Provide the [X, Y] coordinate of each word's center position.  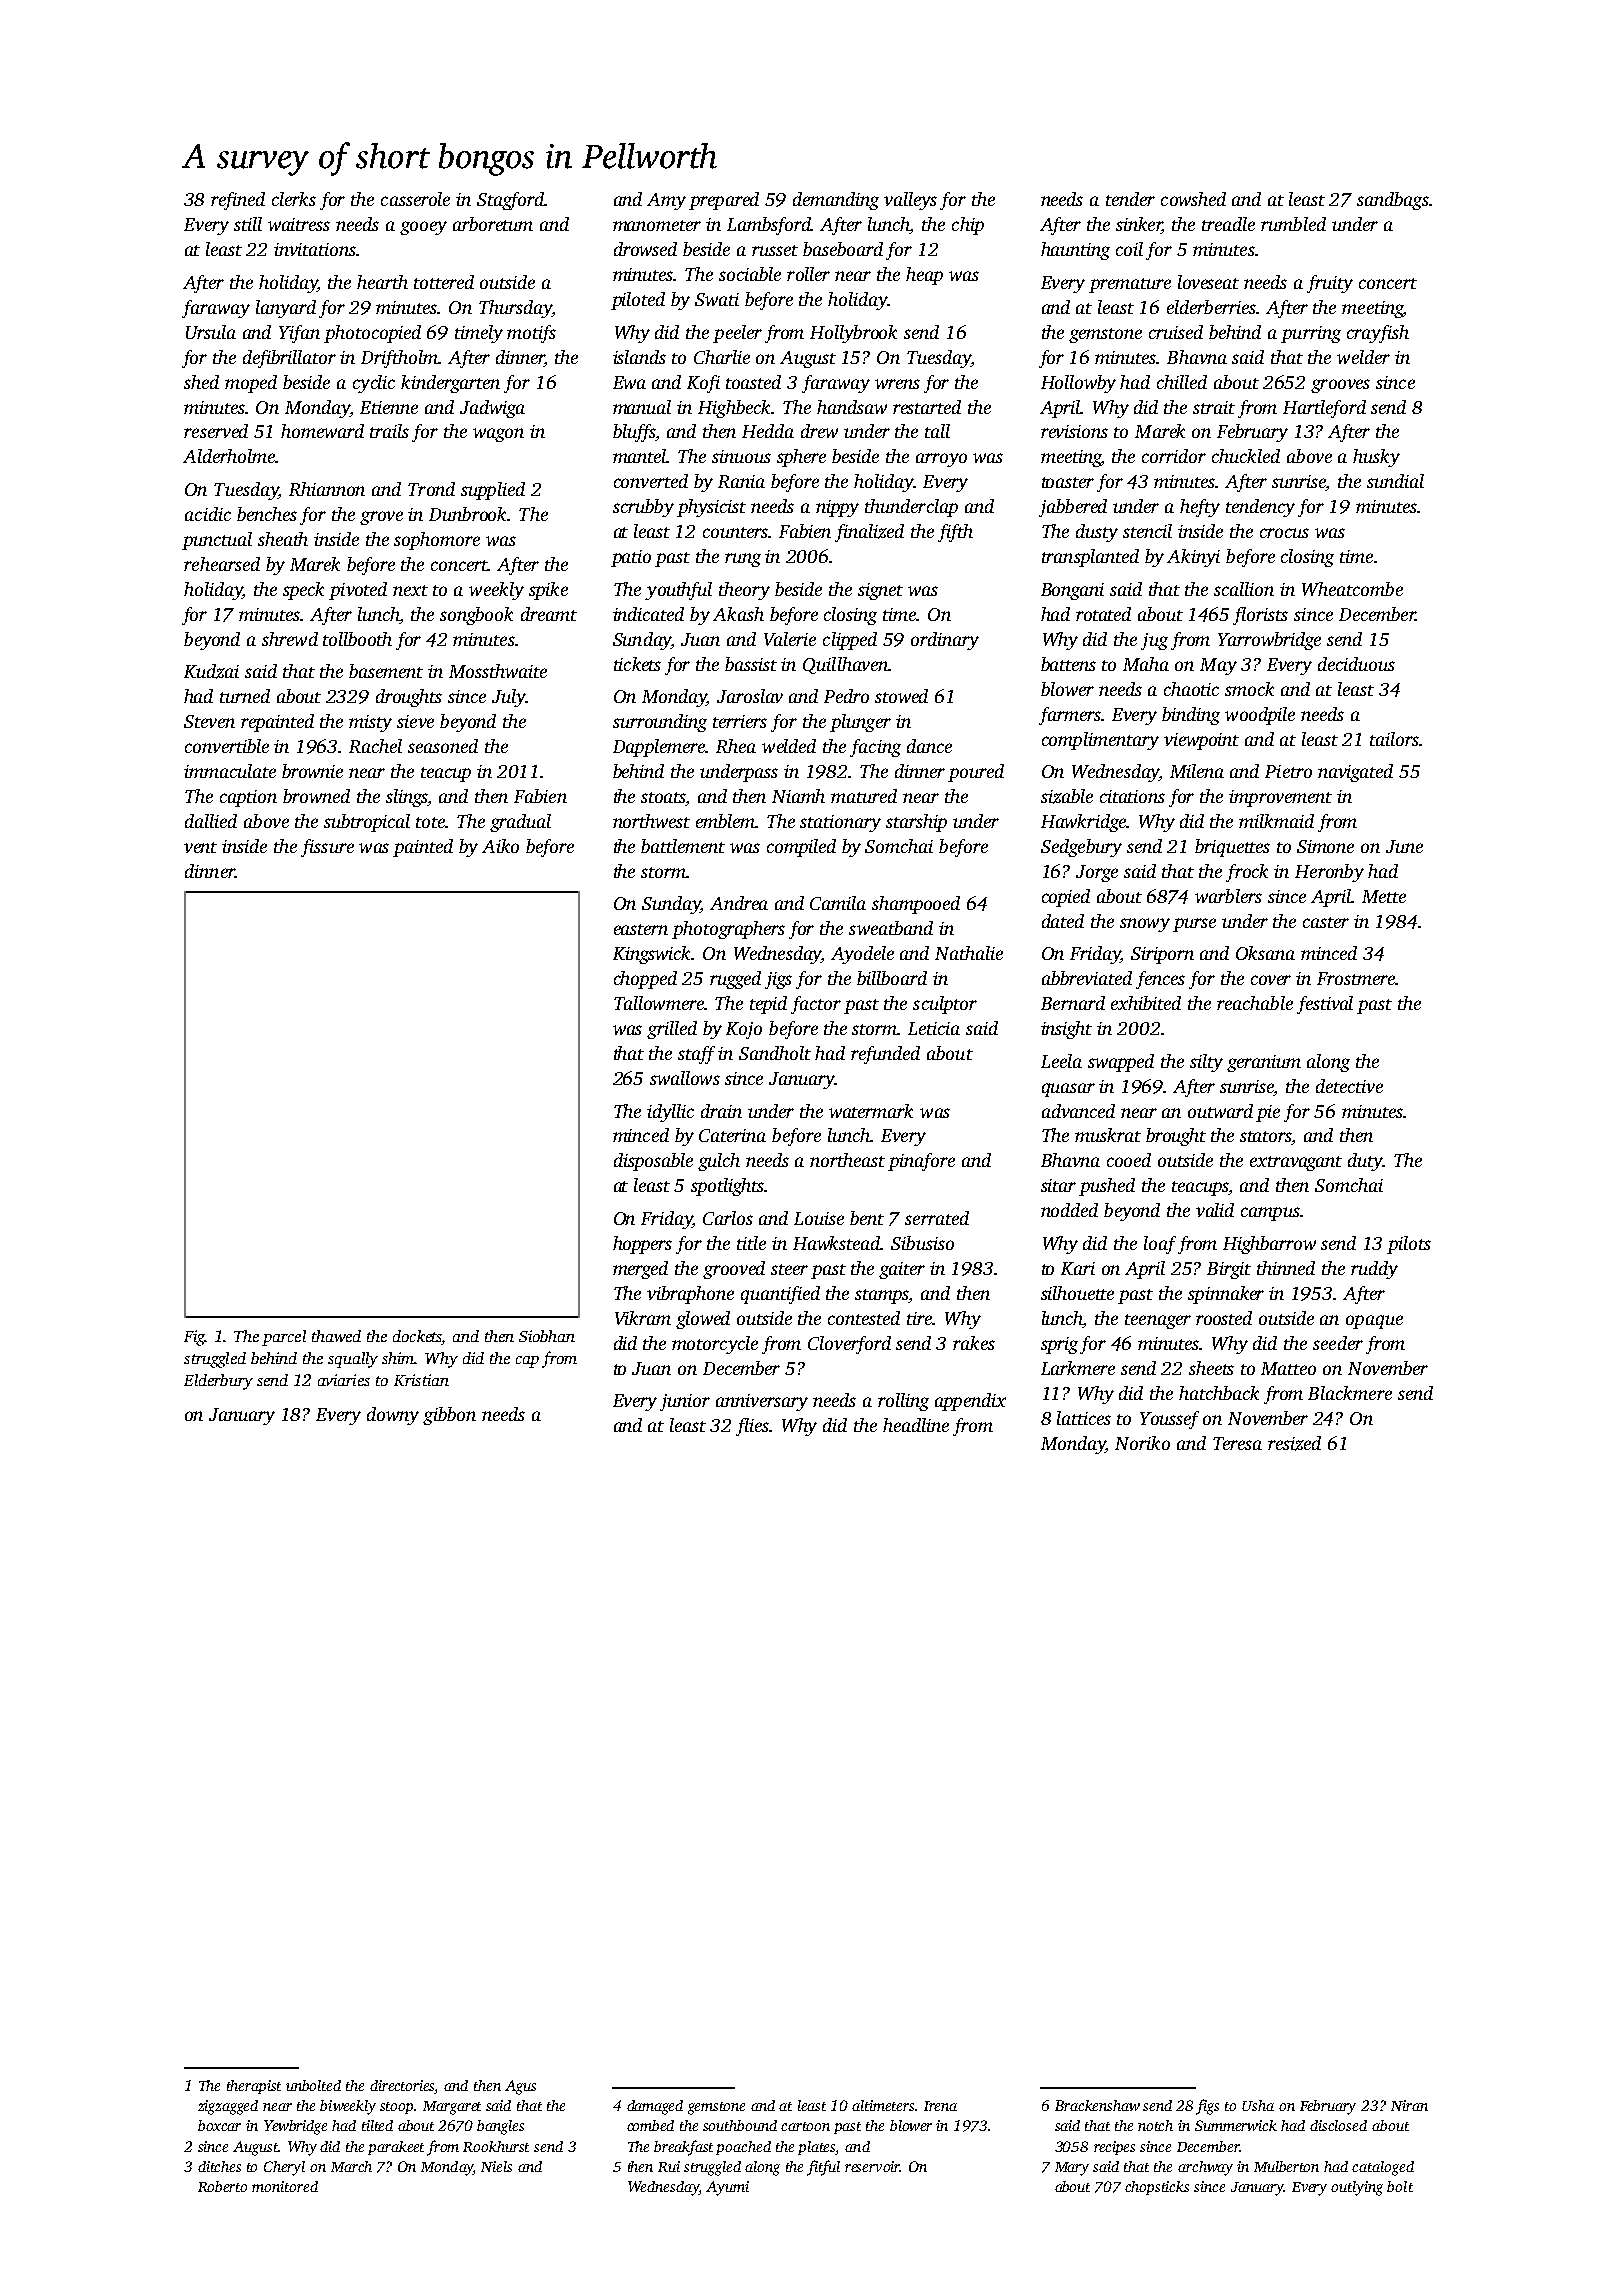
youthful [678, 591]
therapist [254, 2087]
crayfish [1378, 334]
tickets [637, 664]
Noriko [1142, 1443]
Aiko [500, 846]
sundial [1395, 481]
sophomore [437, 541]
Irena [940, 2106]
